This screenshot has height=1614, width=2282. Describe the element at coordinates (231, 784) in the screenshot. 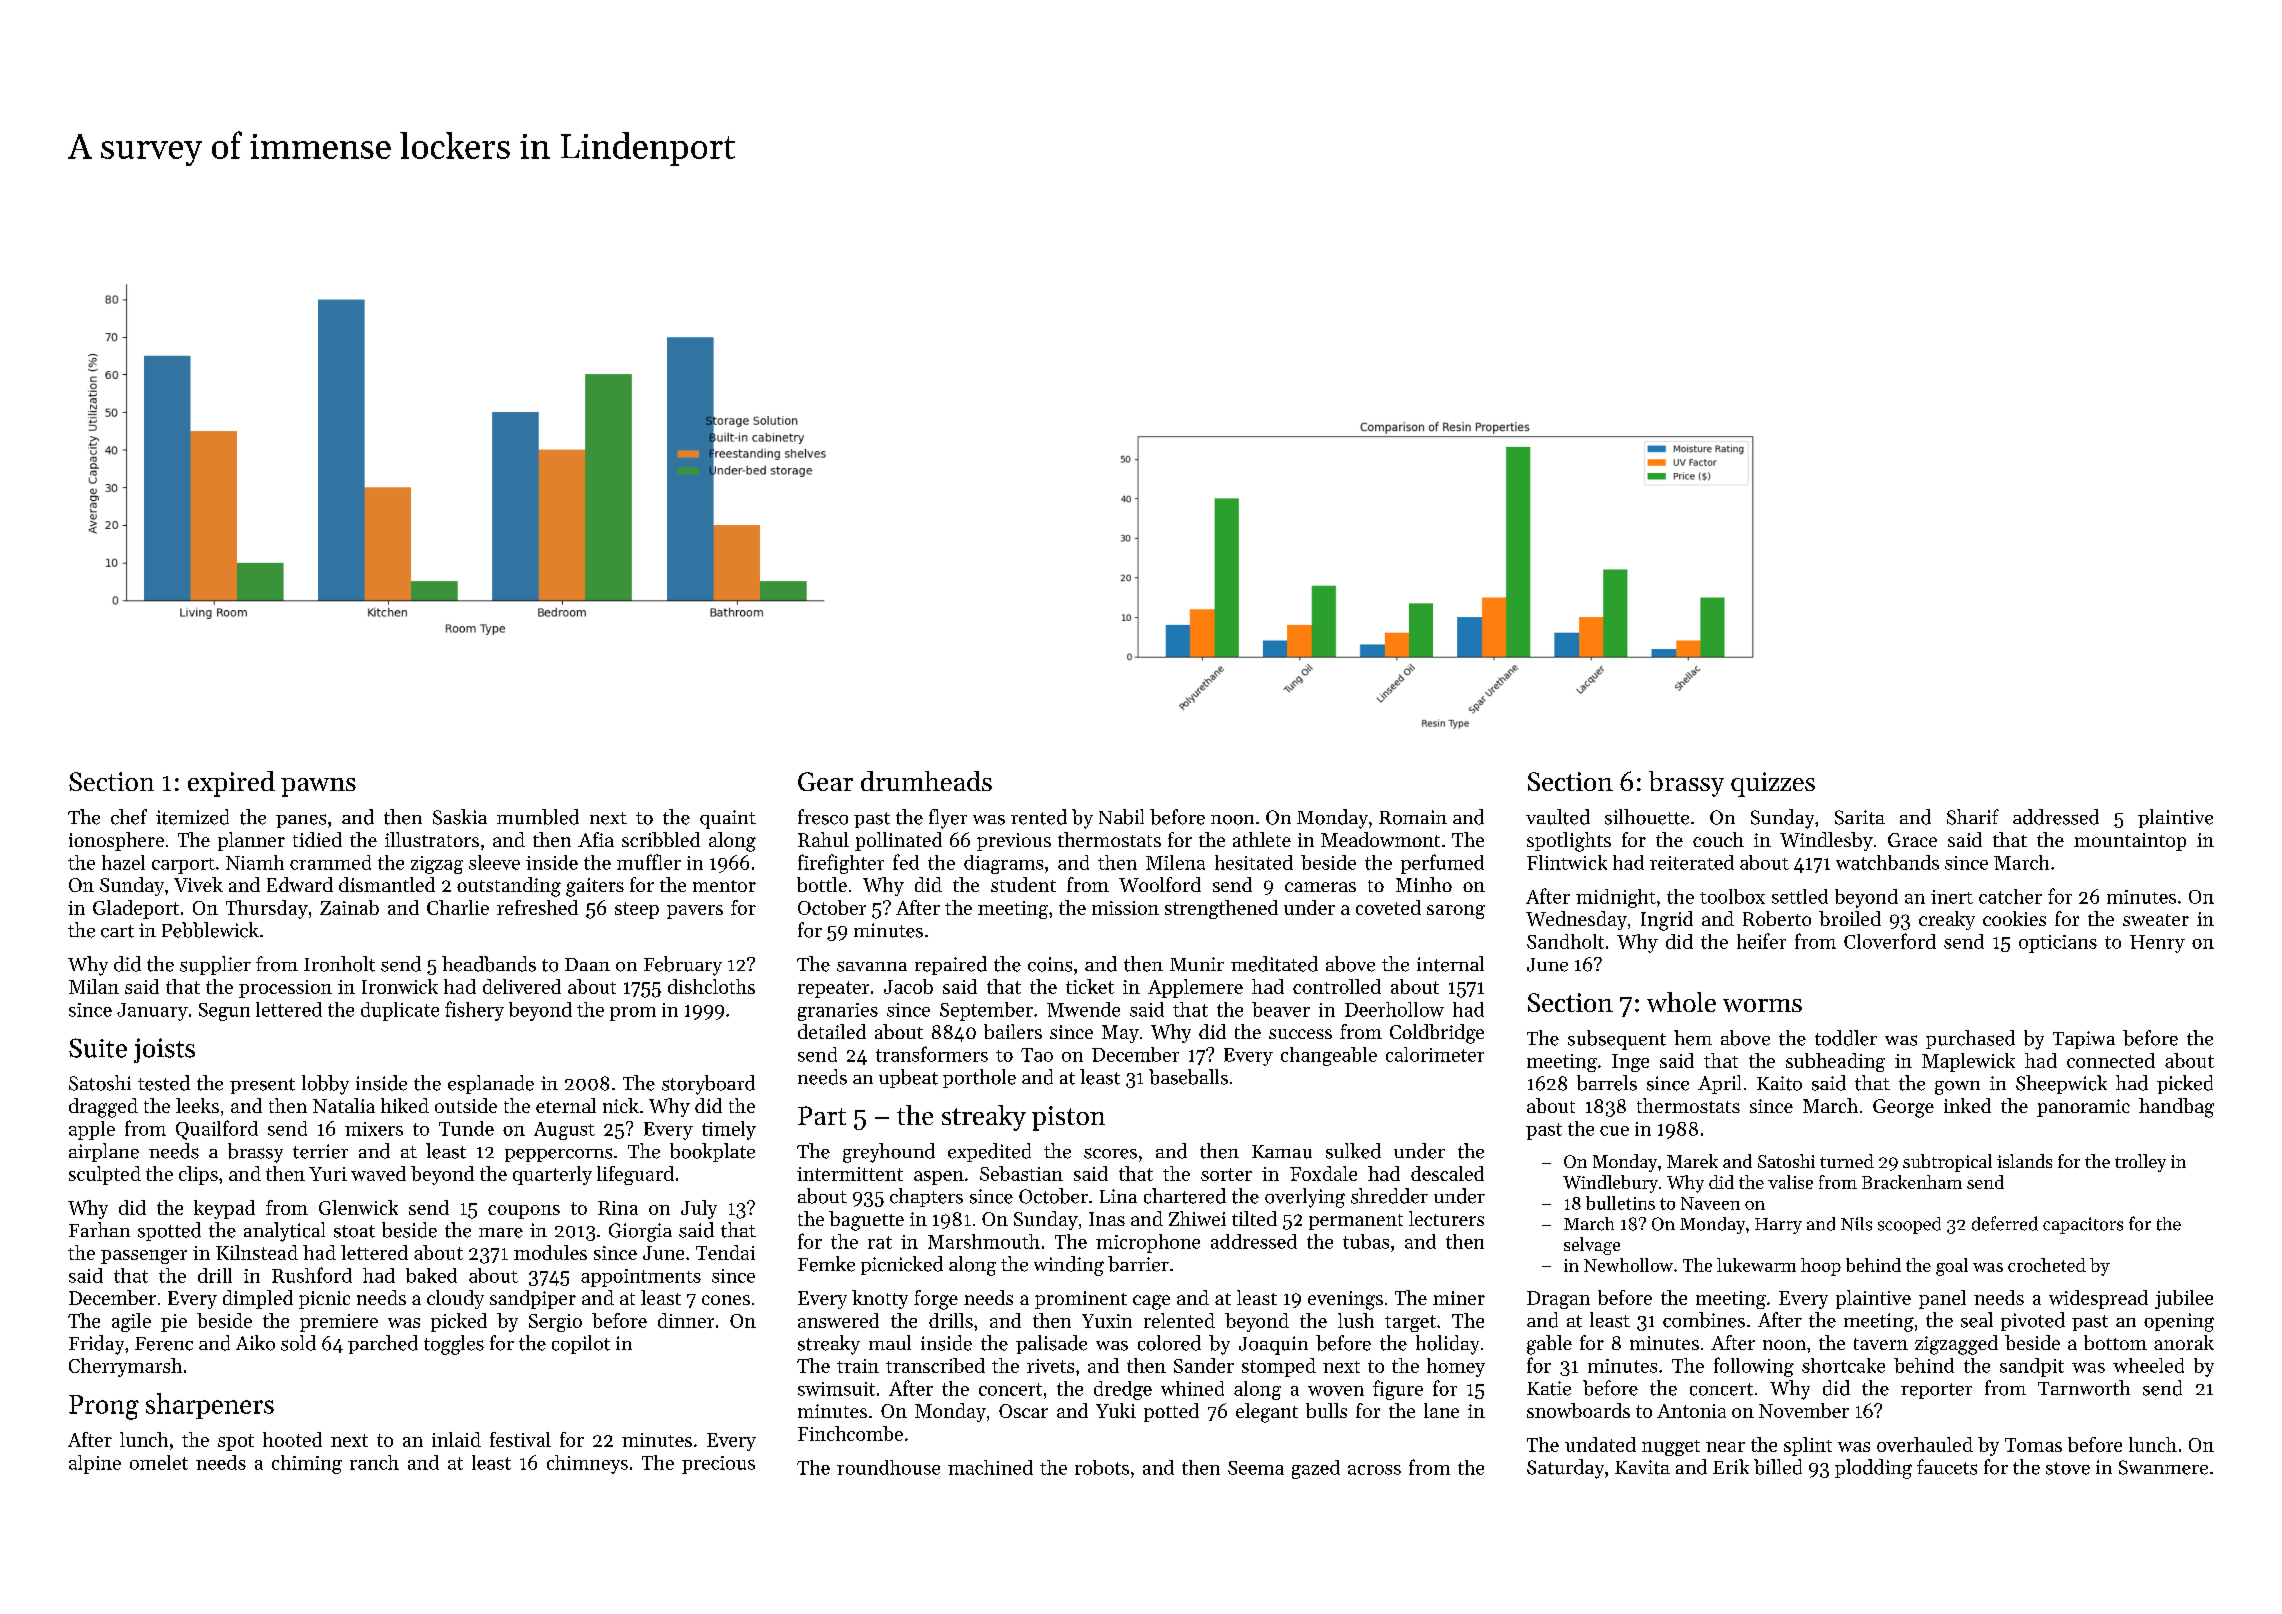

I see `expired` at that location.
